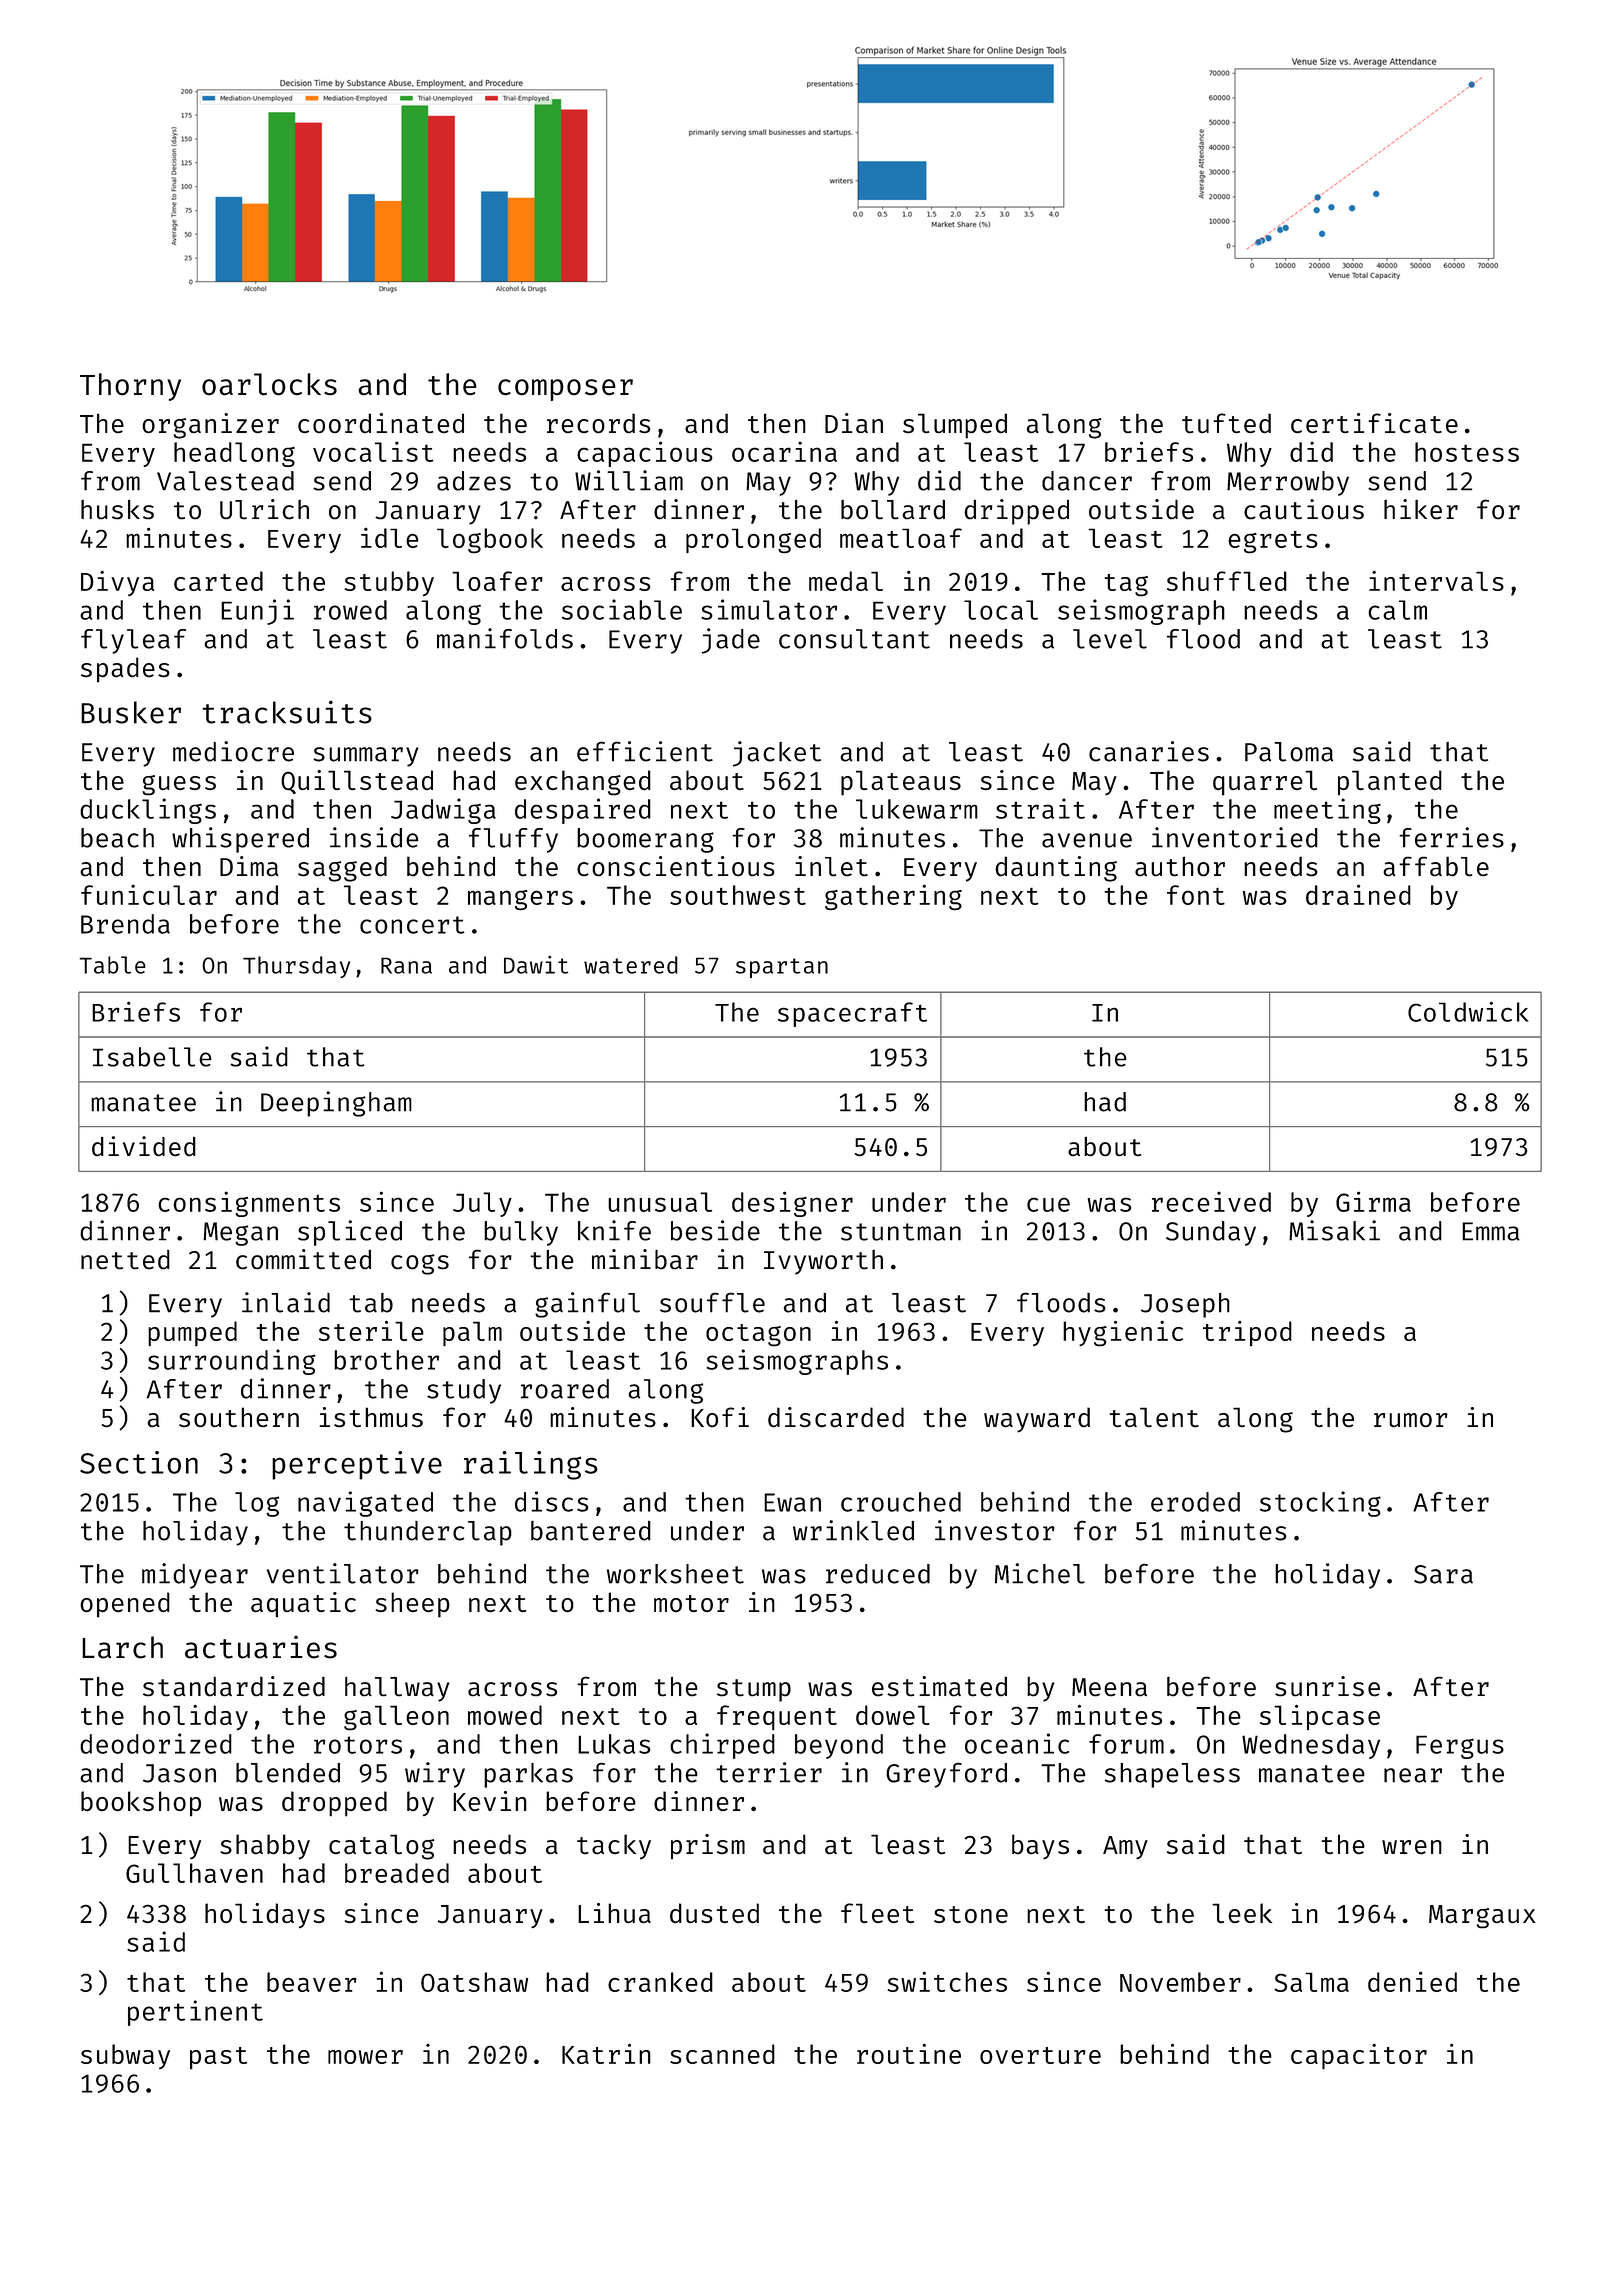  Describe the element at coordinates (464, 1391) in the screenshot. I see `study` at that location.
